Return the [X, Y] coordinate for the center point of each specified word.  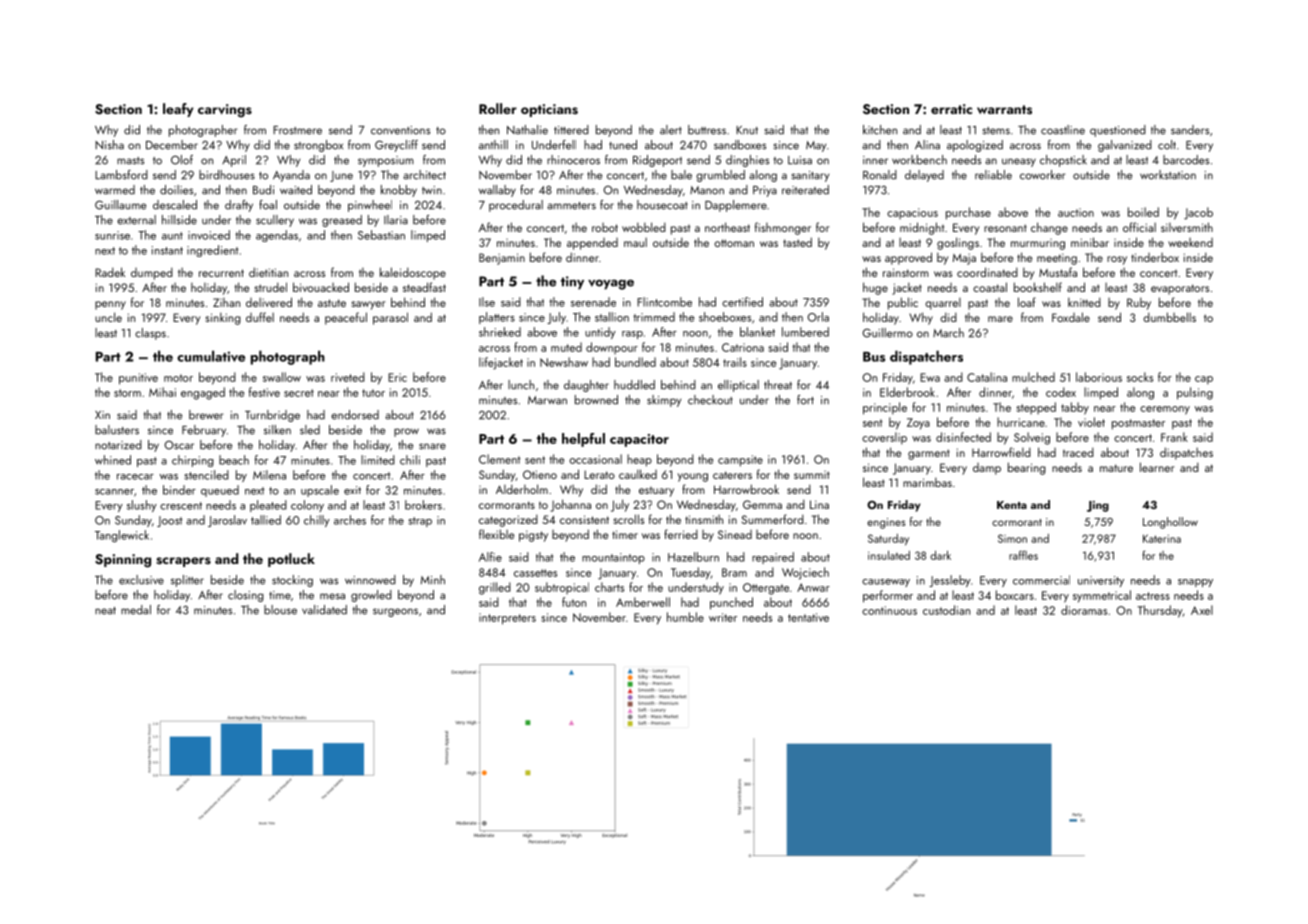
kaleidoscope [413, 273]
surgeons [395, 612]
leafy [178, 110]
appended [592, 244]
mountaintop [613, 558]
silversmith [1187, 227]
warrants [1004, 109]
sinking [223, 318]
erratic [951, 109]
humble [685, 617]
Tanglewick [122, 536]
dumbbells [1169, 317]
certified [742, 302]
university [1101, 581]
